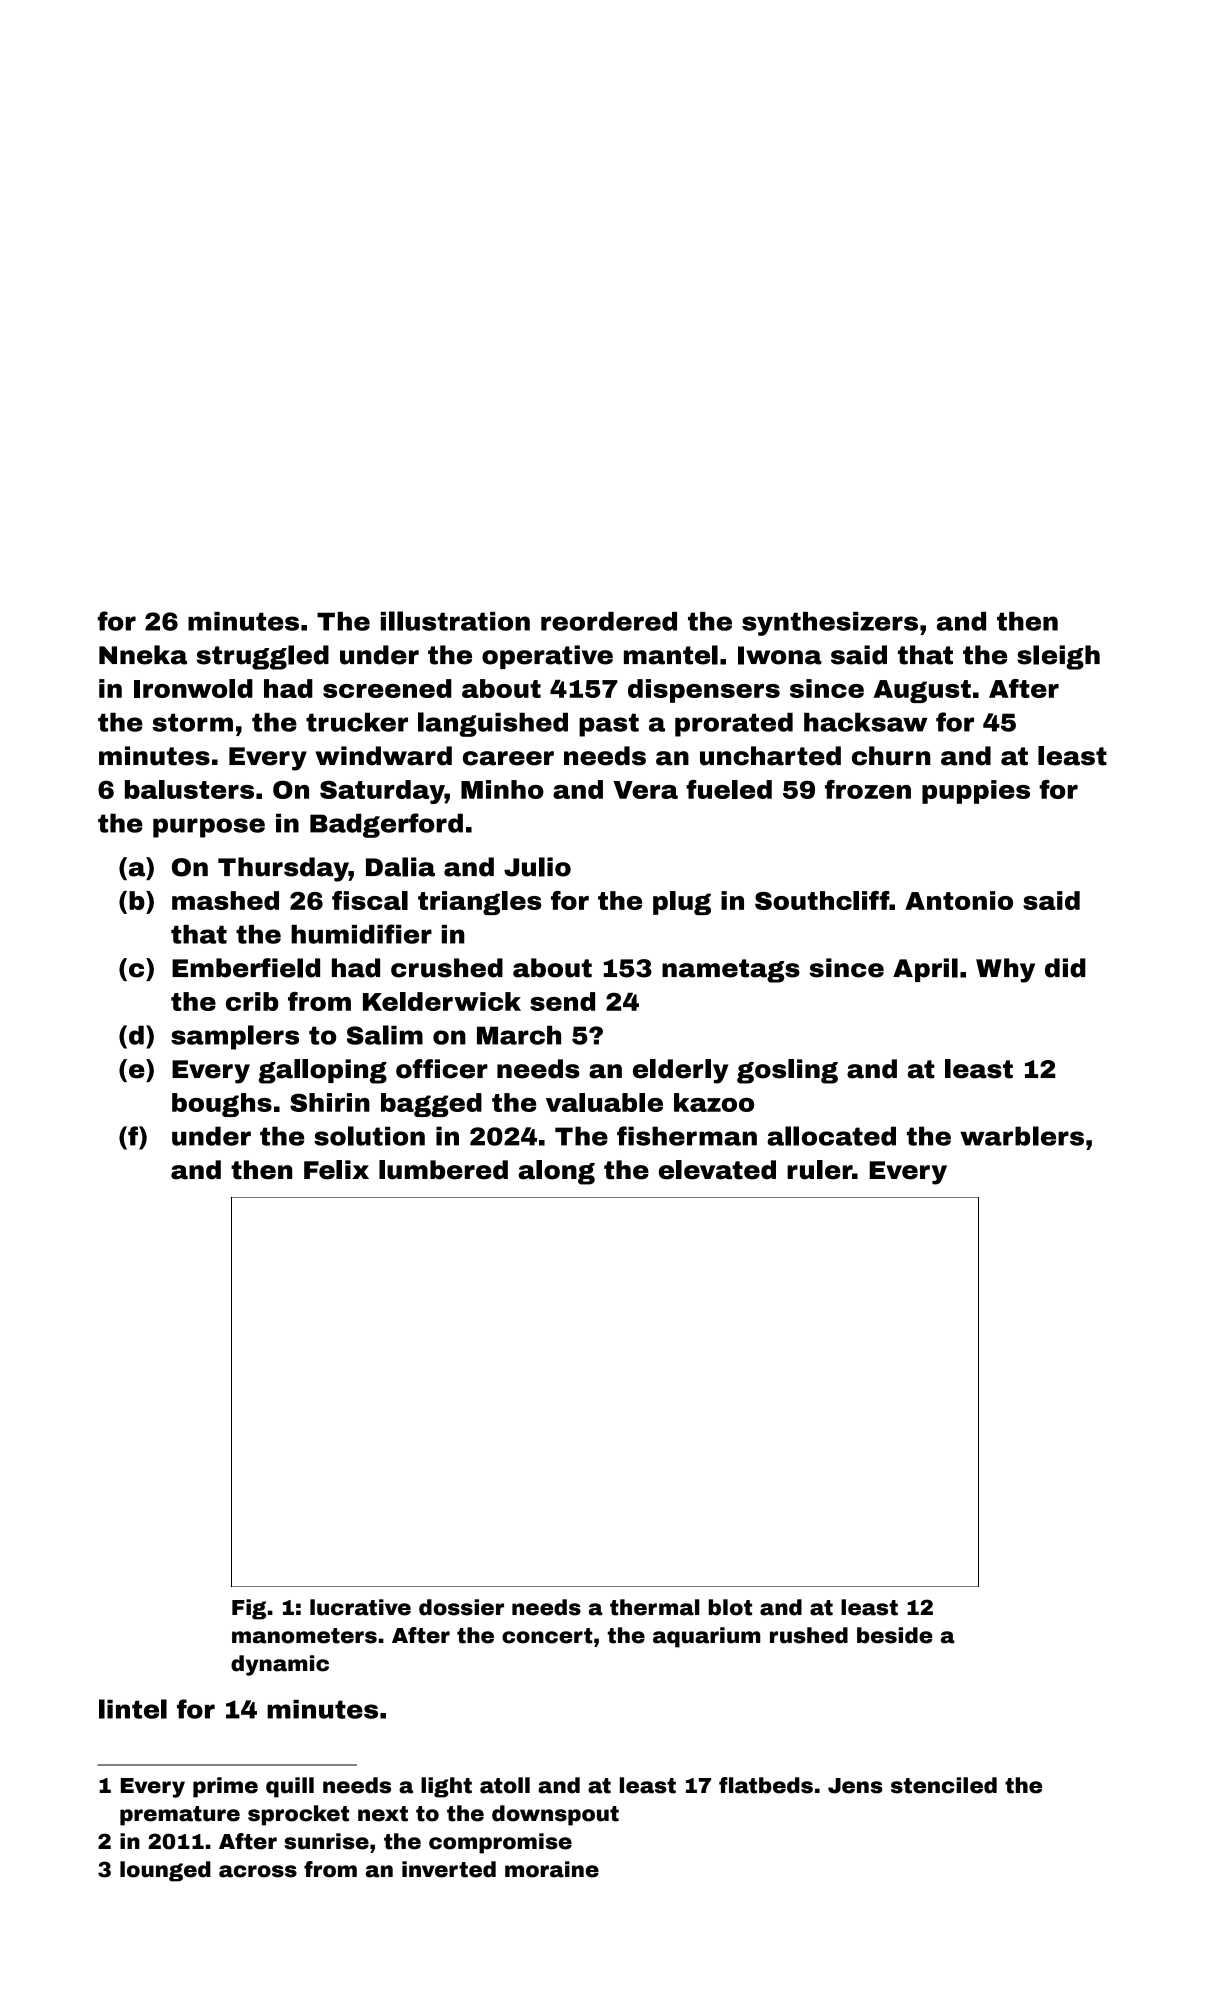 The image size is (1210, 1992). What do you see at coordinates (262, 657) in the screenshot?
I see `struggled` at bounding box center [262, 657].
